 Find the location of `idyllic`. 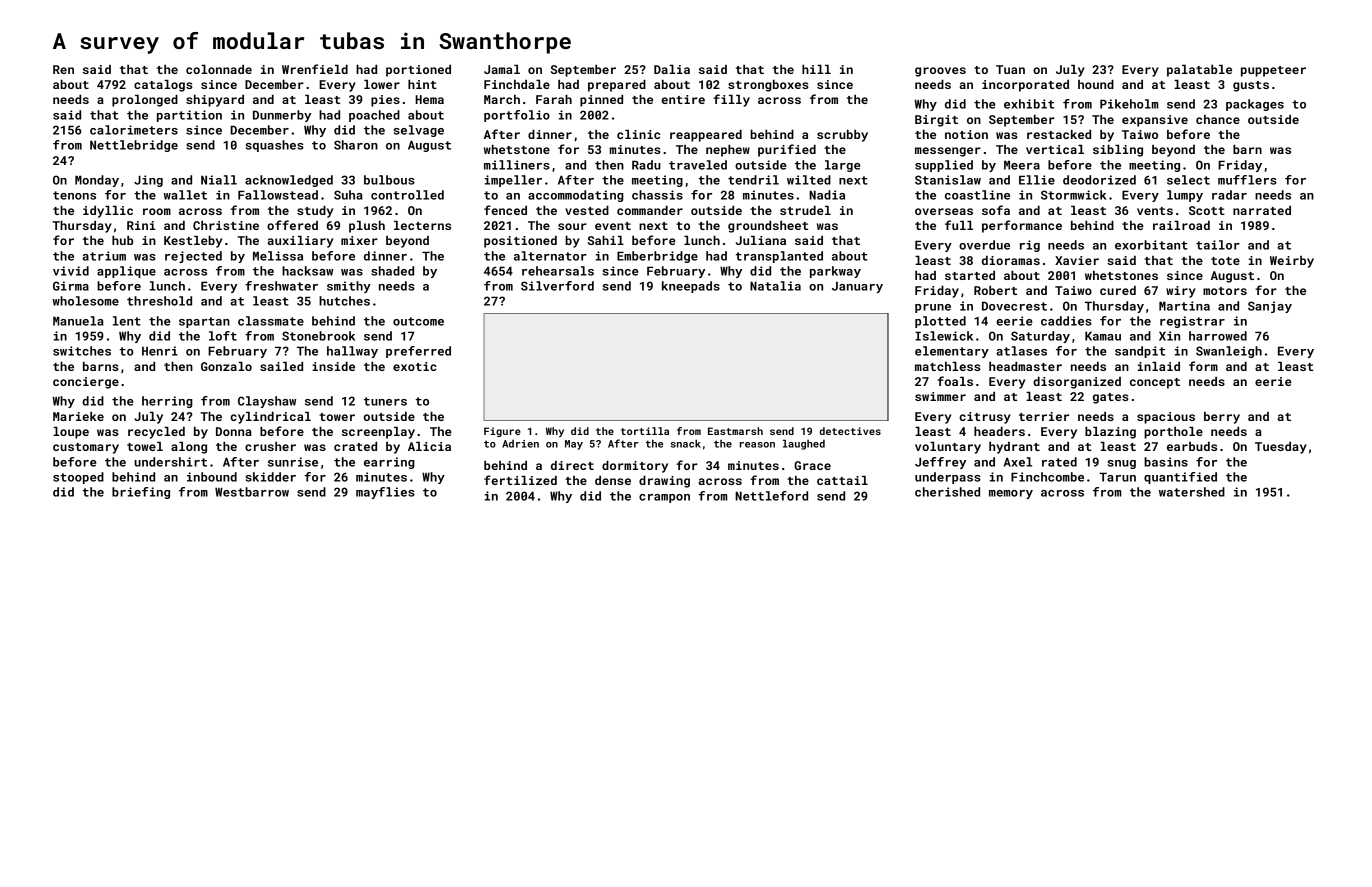

idyllic is located at coordinates (108, 211).
